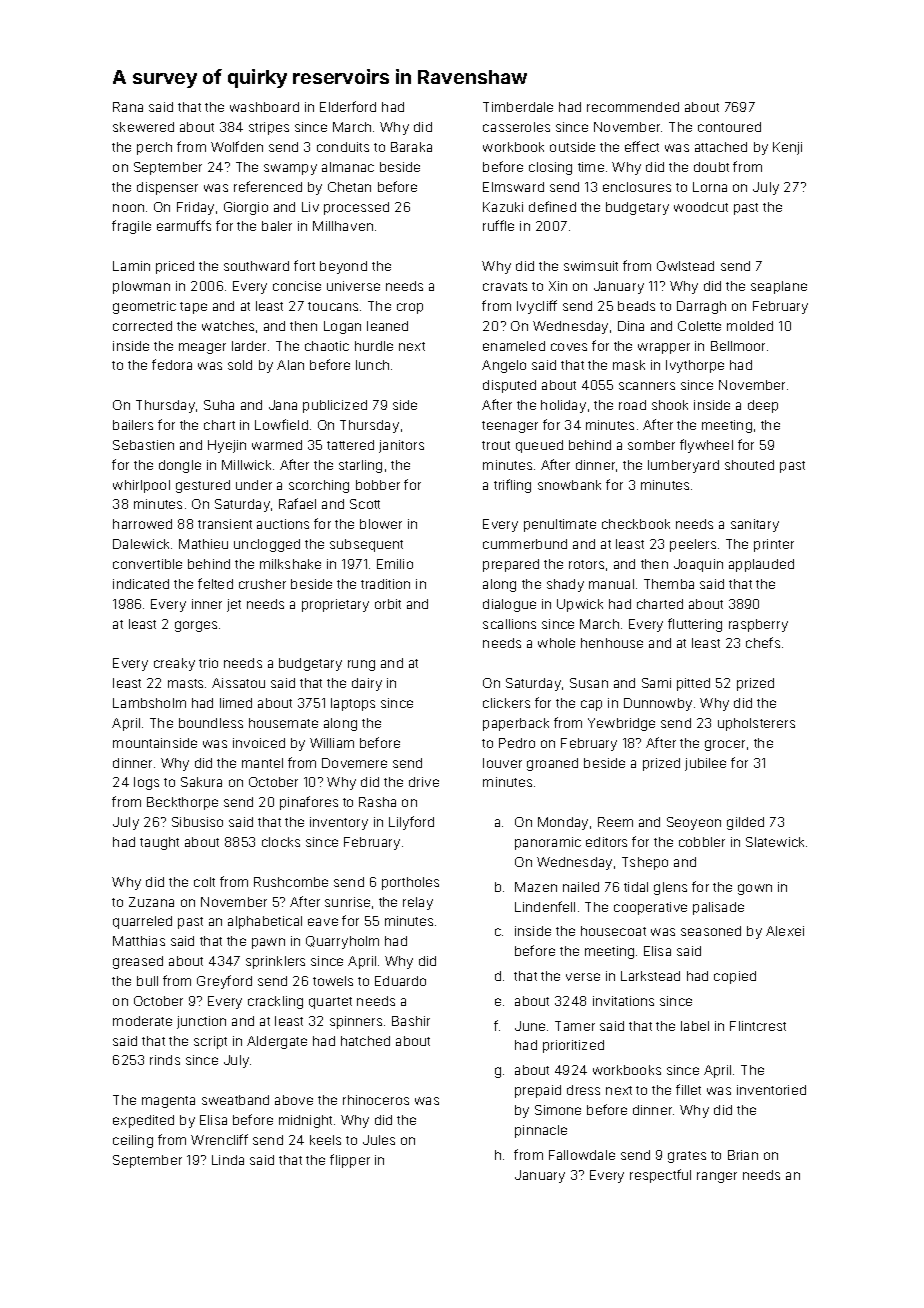 The image size is (924, 1308). What do you see at coordinates (787, 148) in the screenshot?
I see `Kenji` at bounding box center [787, 148].
